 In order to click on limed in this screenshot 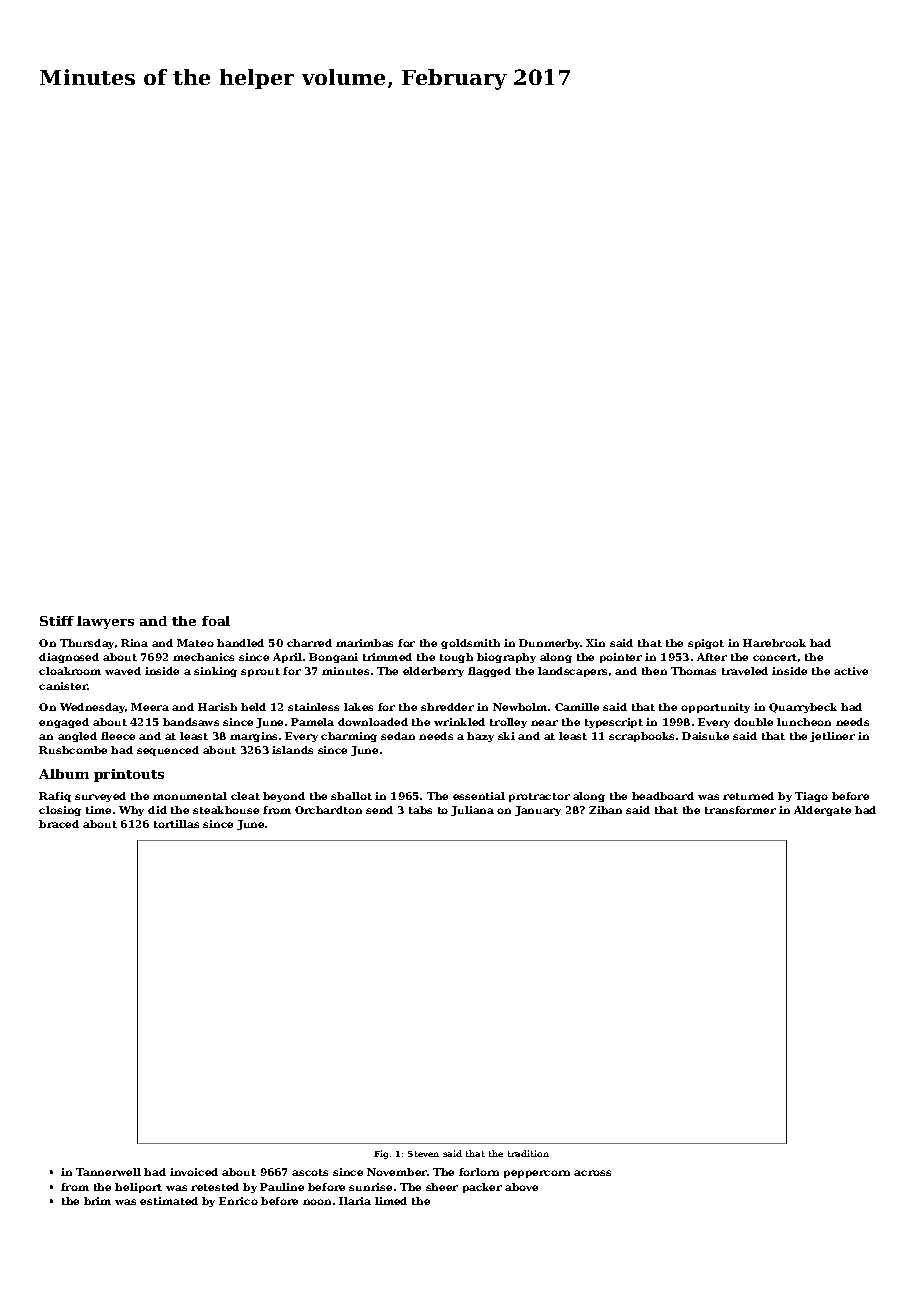, I will do `click(391, 1201)`.
